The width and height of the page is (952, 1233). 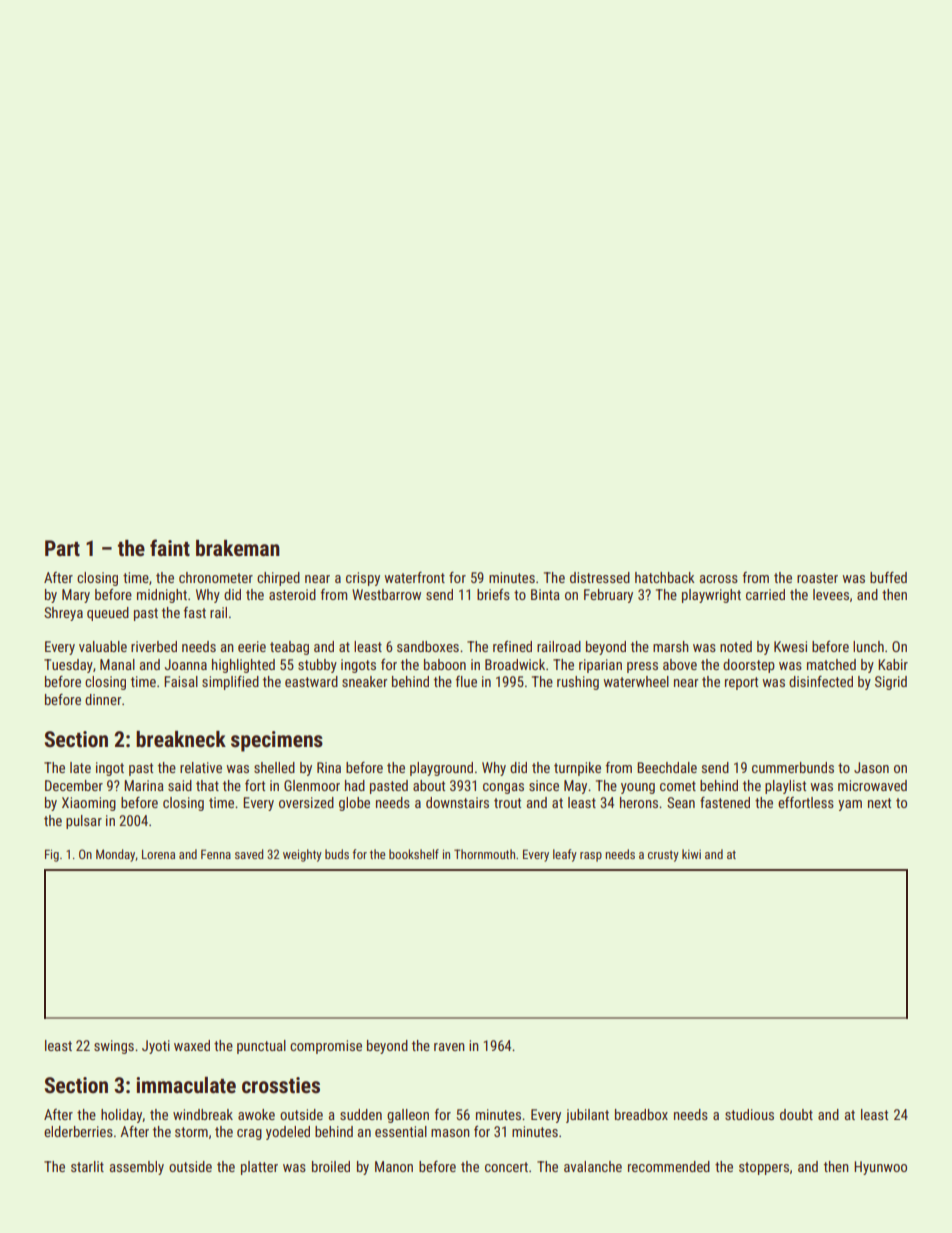 I want to click on Manon, so click(x=394, y=1166).
